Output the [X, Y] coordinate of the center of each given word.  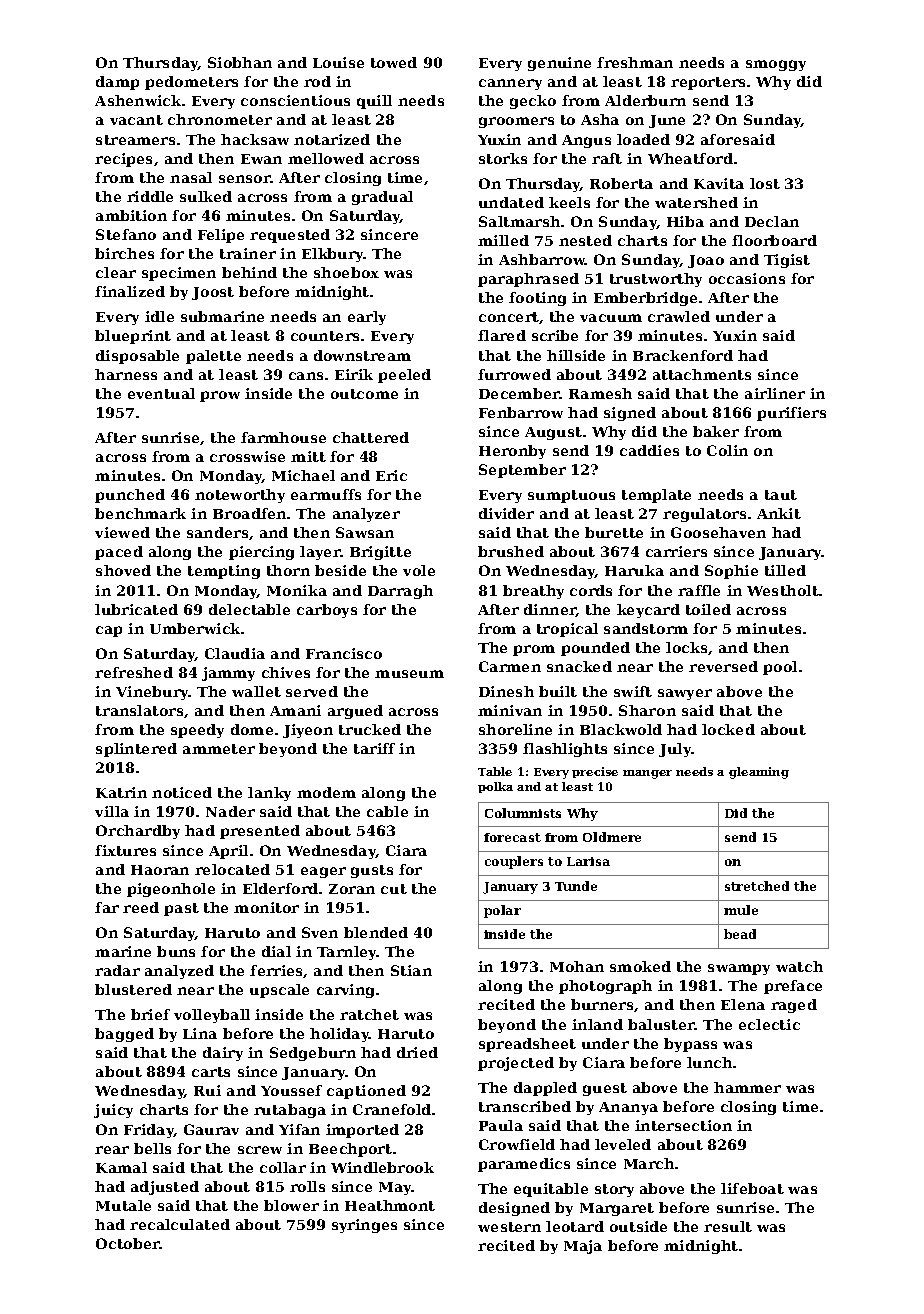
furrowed [514, 374]
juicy [113, 1111]
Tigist [787, 261]
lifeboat [752, 1188]
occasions [747, 278]
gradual [382, 198]
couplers [514, 862]
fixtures [125, 850]
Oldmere [612, 837]
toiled [708, 609]
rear [112, 1150]
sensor [245, 179]
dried [417, 1052]
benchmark [140, 513]
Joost [213, 293]
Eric [391, 475]
